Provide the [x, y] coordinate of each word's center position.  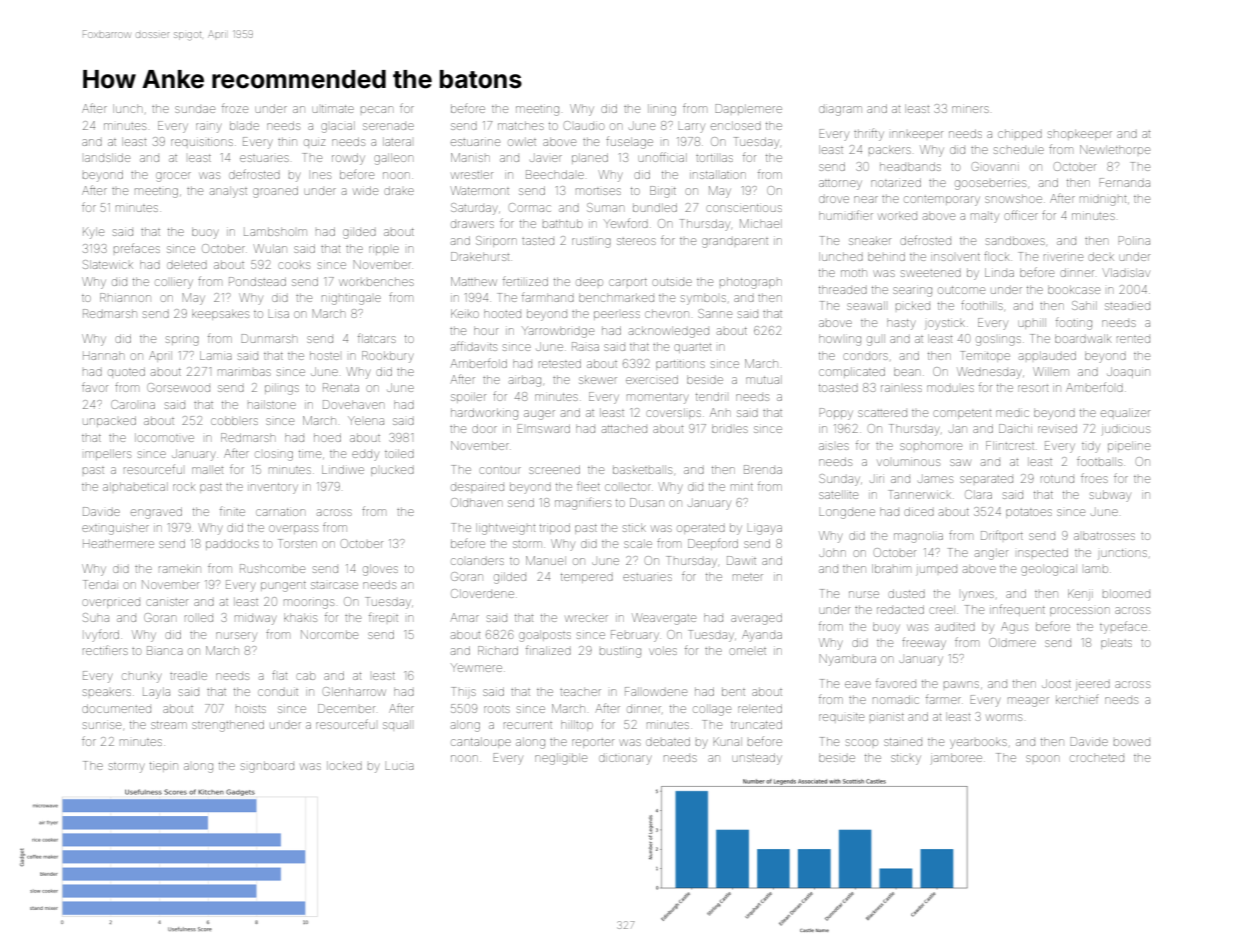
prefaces [137, 248]
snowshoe [1013, 198]
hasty [901, 324]
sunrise [102, 725]
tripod [555, 528]
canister [167, 602]
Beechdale [555, 174]
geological [1049, 570]
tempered [587, 578]
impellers [108, 454]
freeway [924, 643]
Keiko [465, 313]
